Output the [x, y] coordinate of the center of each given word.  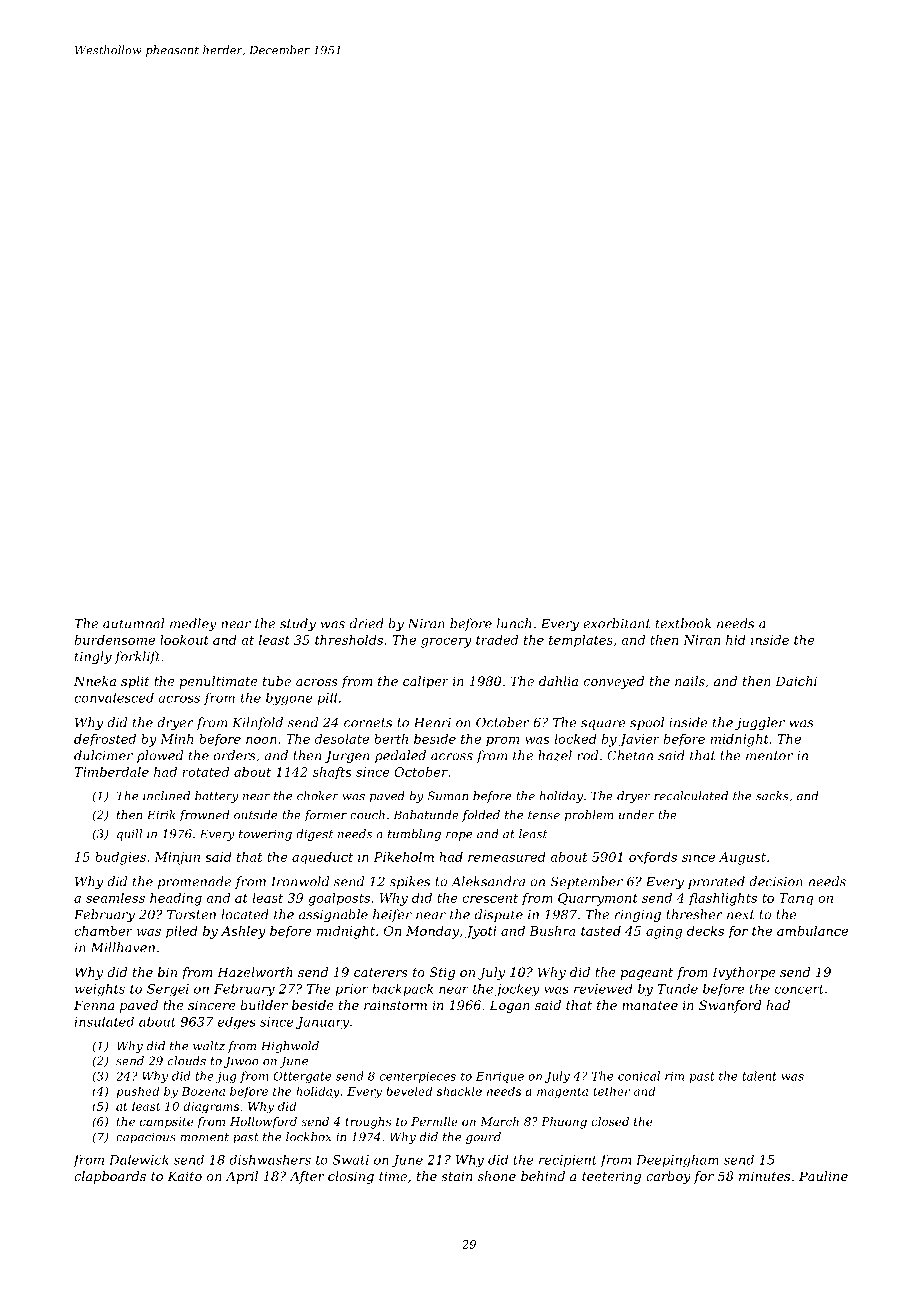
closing [351, 1177]
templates [581, 641]
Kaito [184, 1176]
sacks [772, 796]
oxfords [653, 858]
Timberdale [112, 772]
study [298, 624]
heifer [392, 915]
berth [391, 739]
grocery [446, 643]
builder [264, 1005]
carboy [668, 1177]
